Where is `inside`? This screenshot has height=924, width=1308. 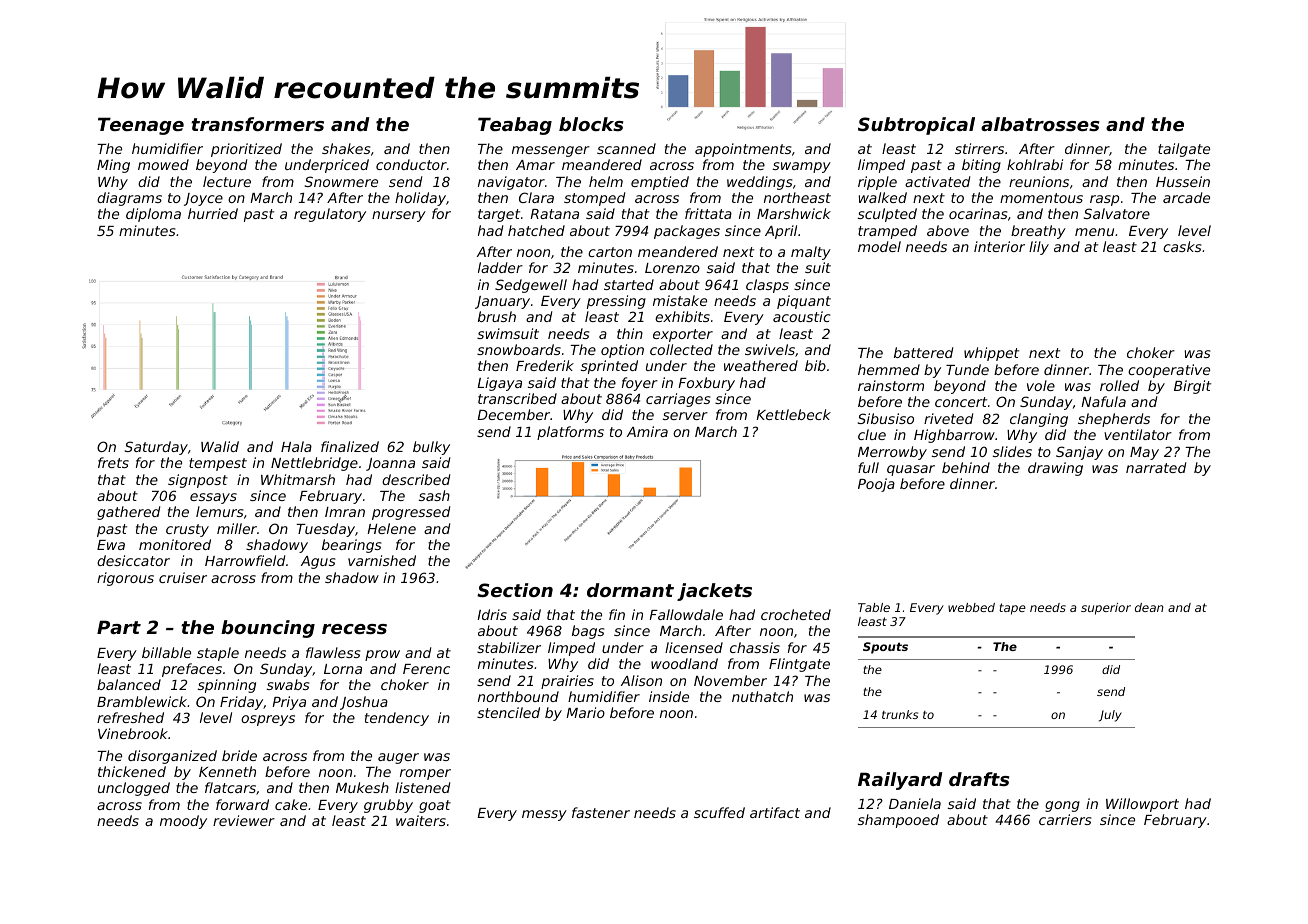
inside is located at coordinates (669, 696).
